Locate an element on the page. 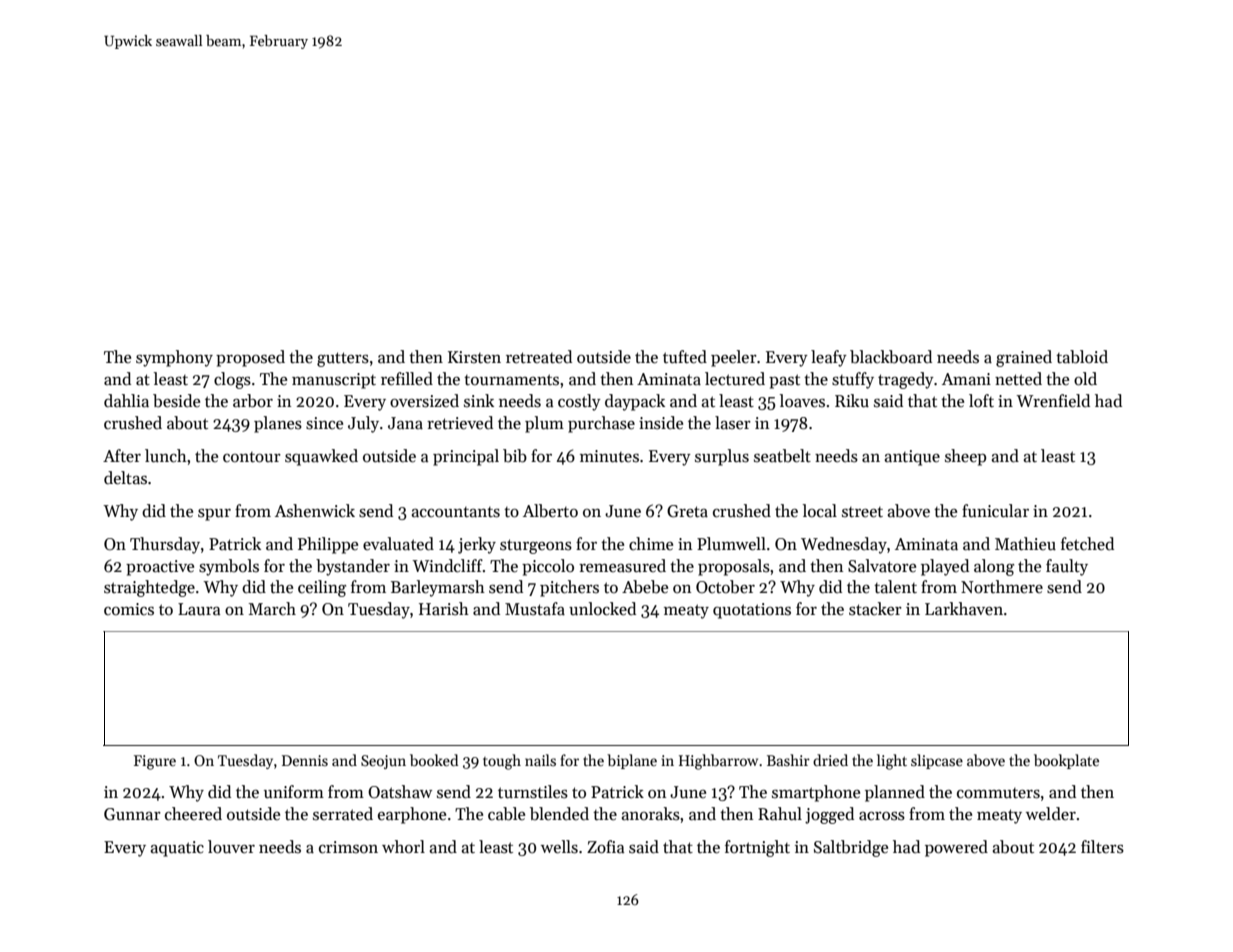  booked is located at coordinates (434, 760).
